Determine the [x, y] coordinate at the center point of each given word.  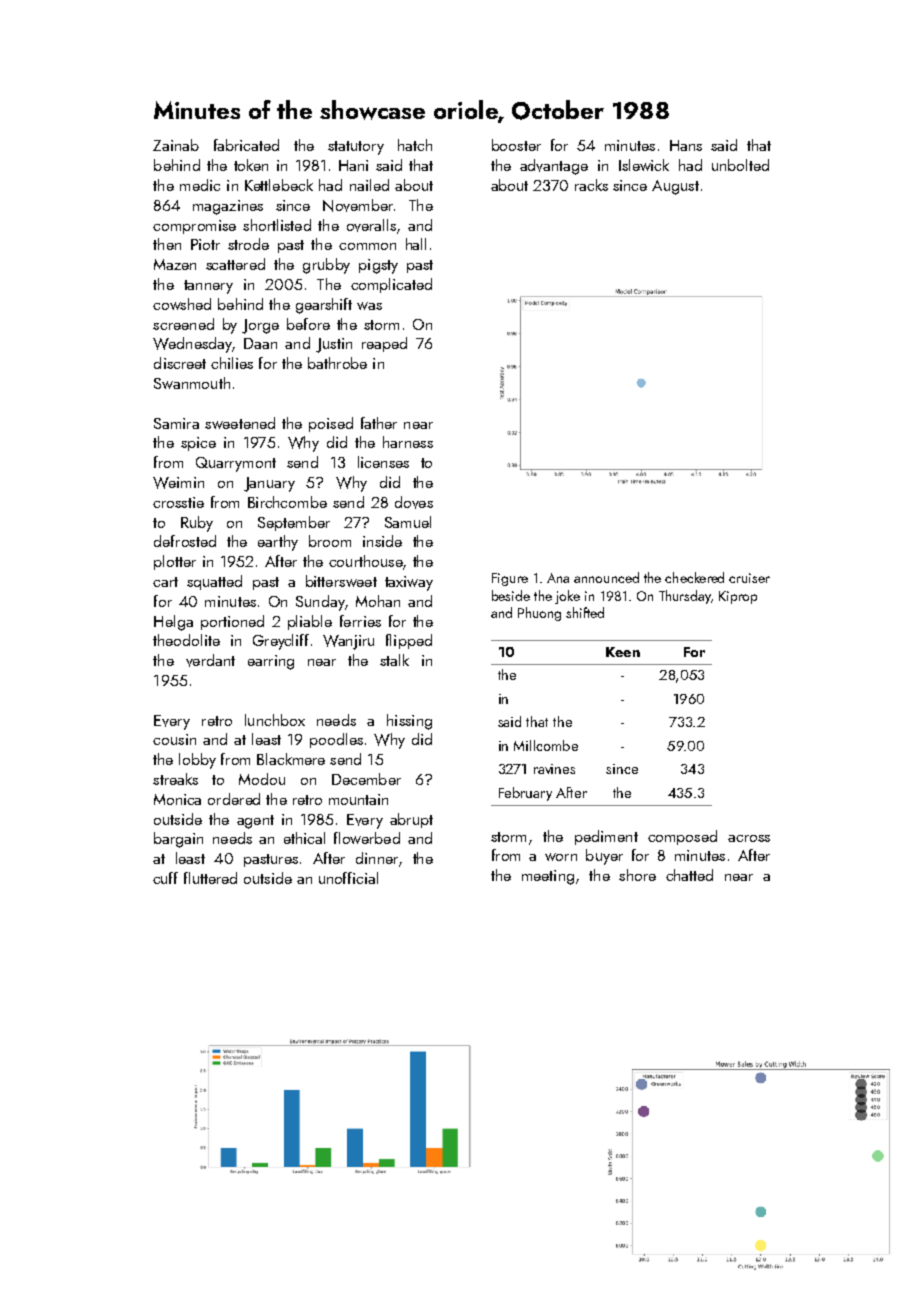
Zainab [176, 145]
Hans [686, 145]
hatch [415, 145]
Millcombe [546, 745]
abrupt [411, 820]
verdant [210, 660]
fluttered [210, 878]
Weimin [178, 483]
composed [682, 837]
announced [606, 577]
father [379, 423]
